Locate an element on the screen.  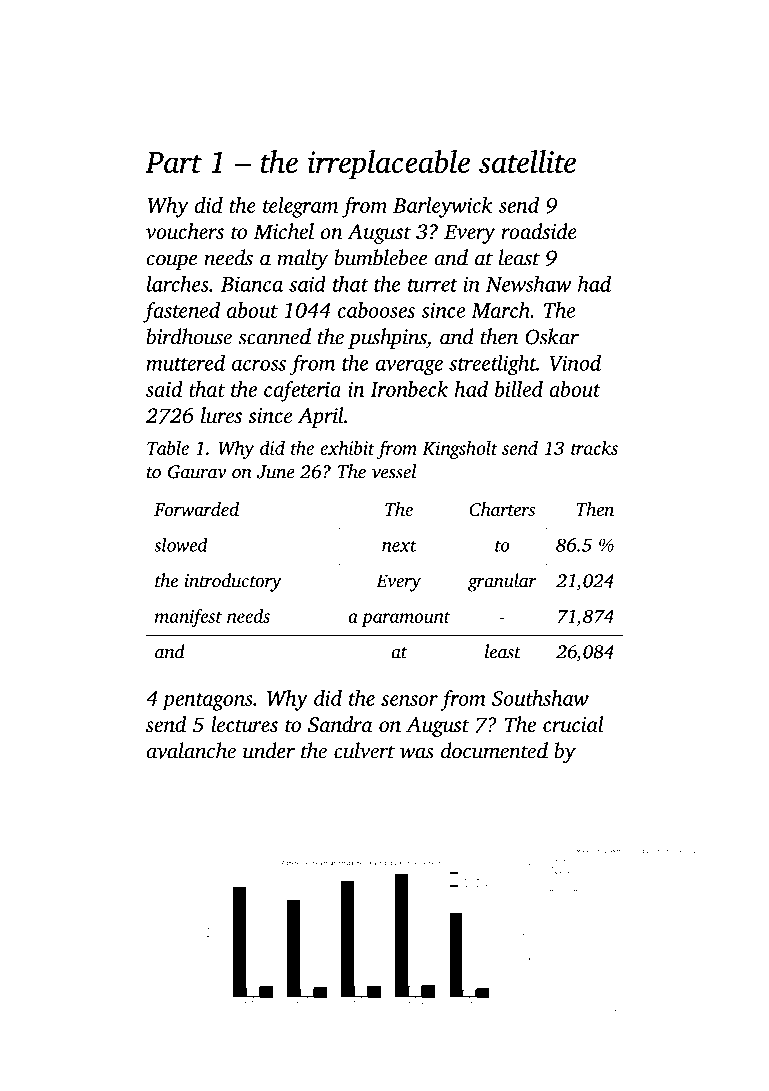
slowed is located at coordinates (181, 544).
